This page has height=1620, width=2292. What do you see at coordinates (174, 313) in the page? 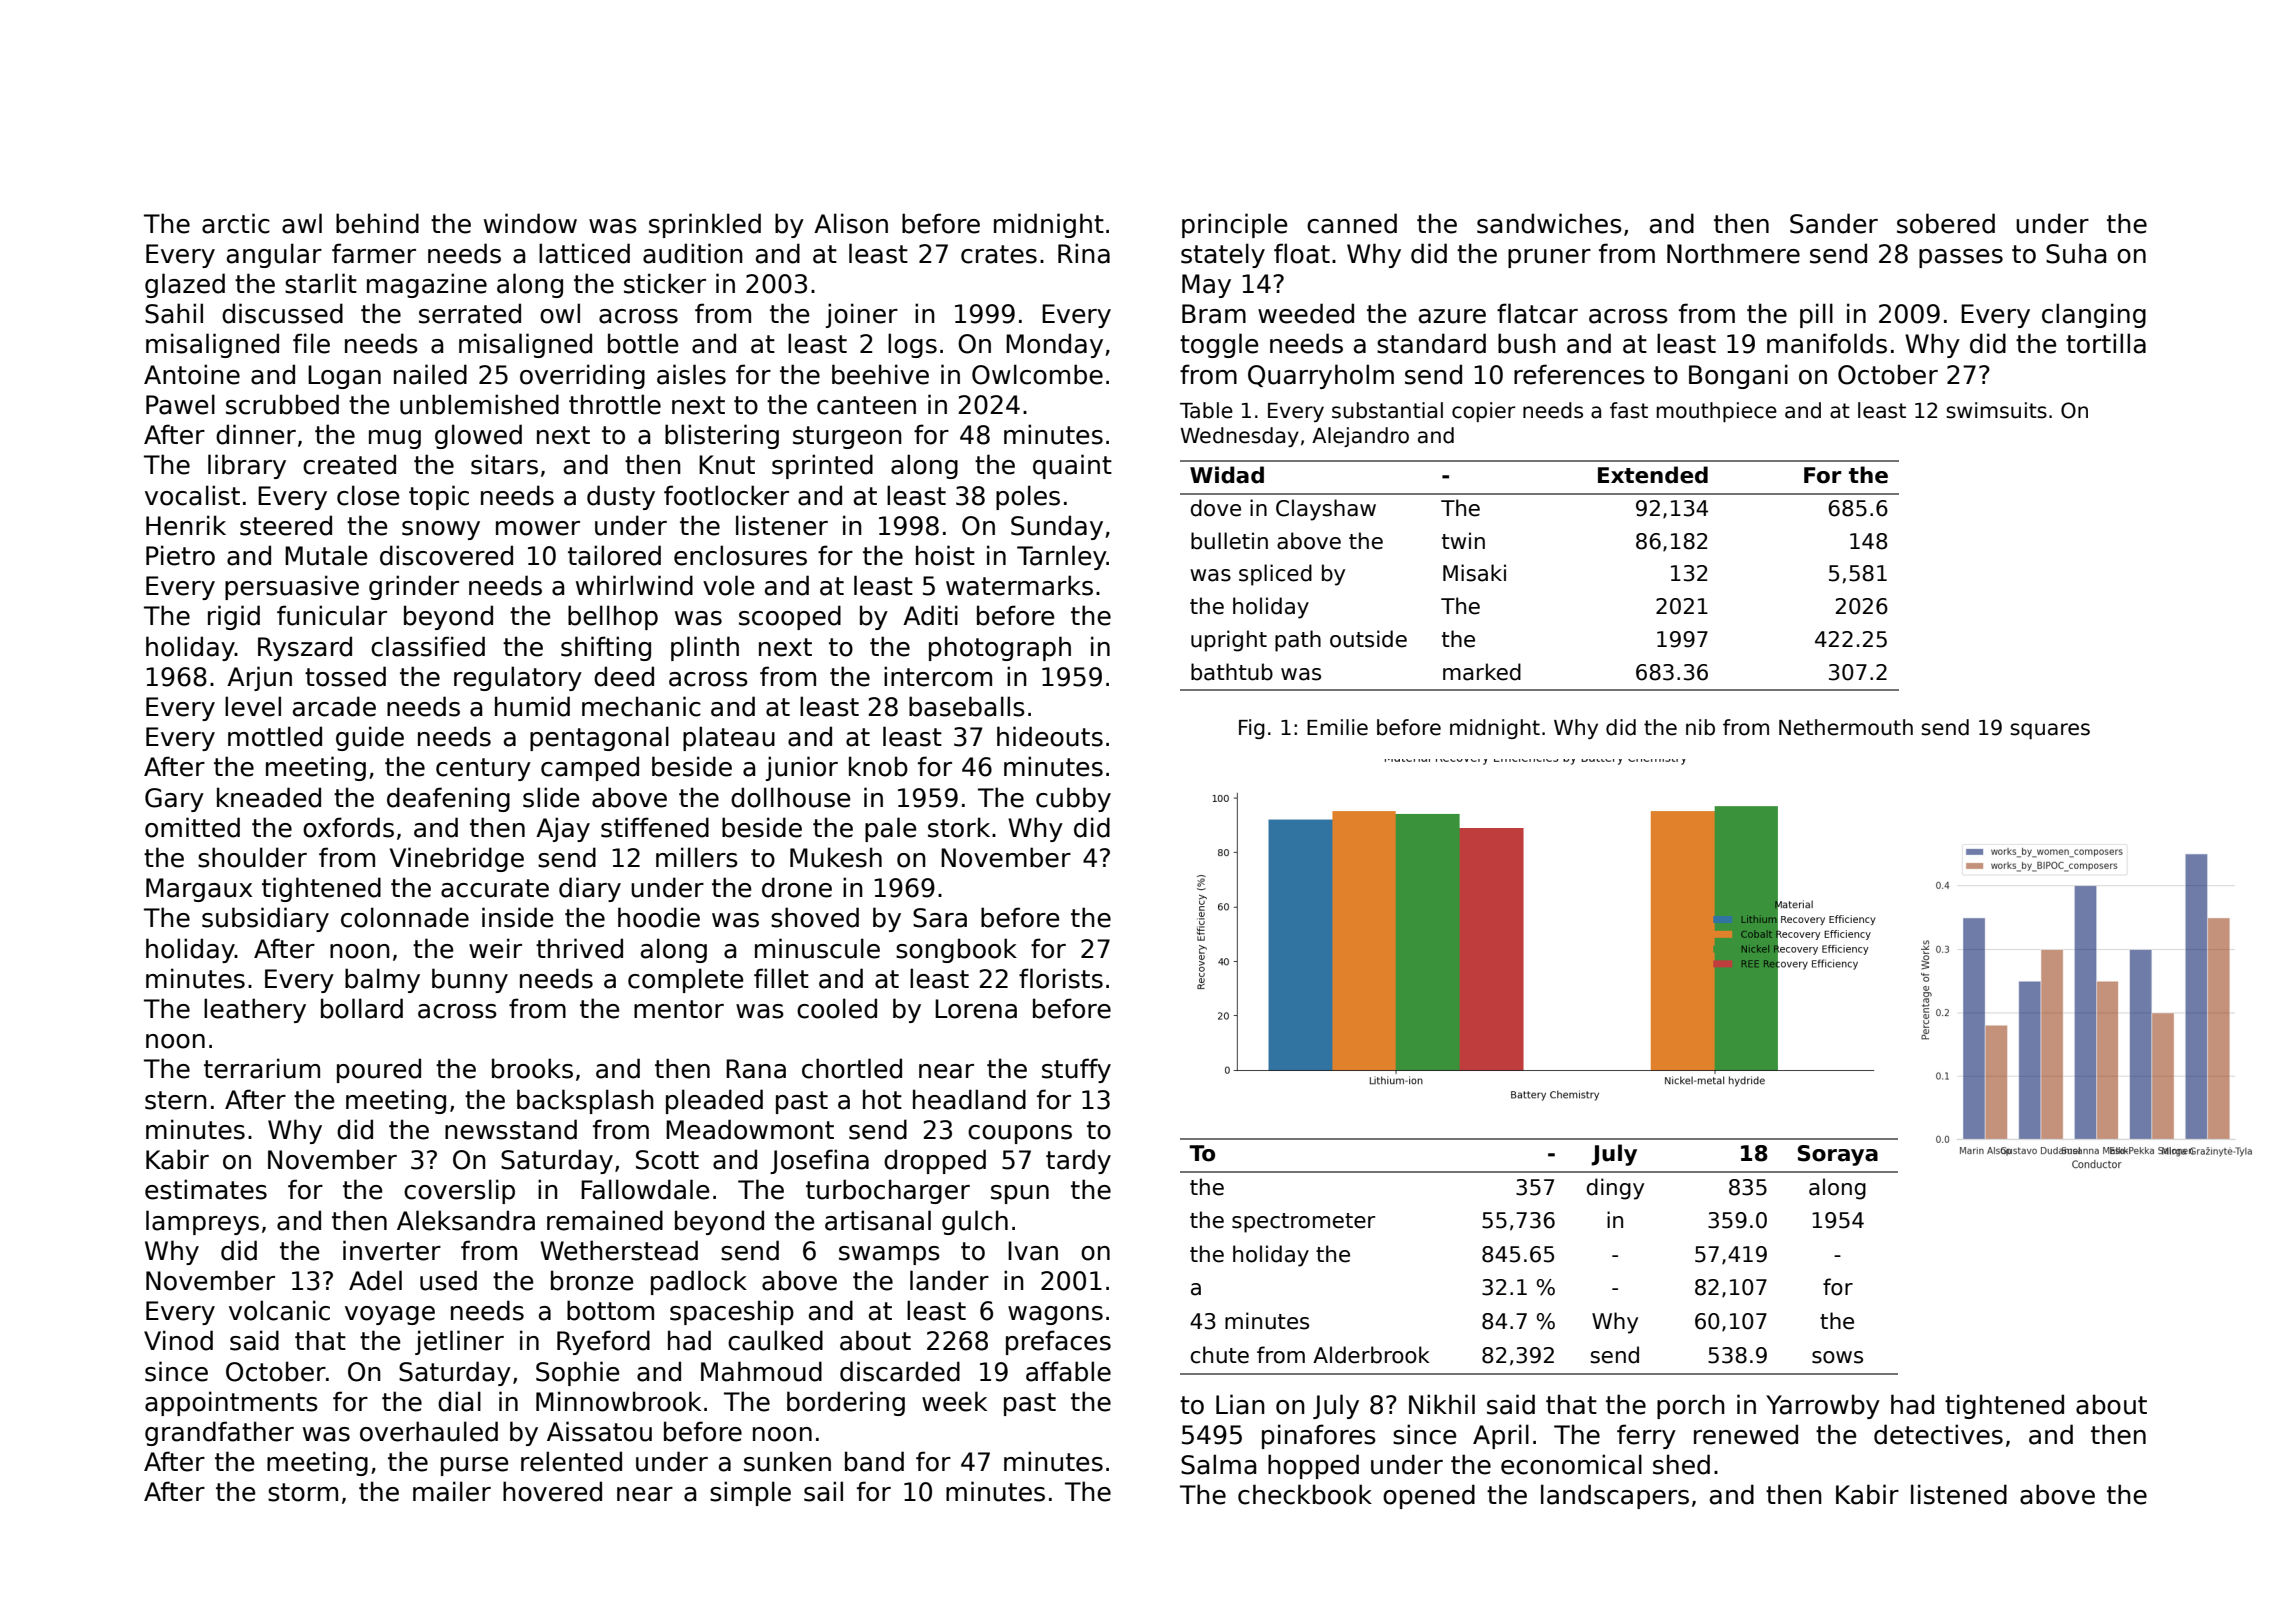
I see `Sahil` at bounding box center [174, 313].
